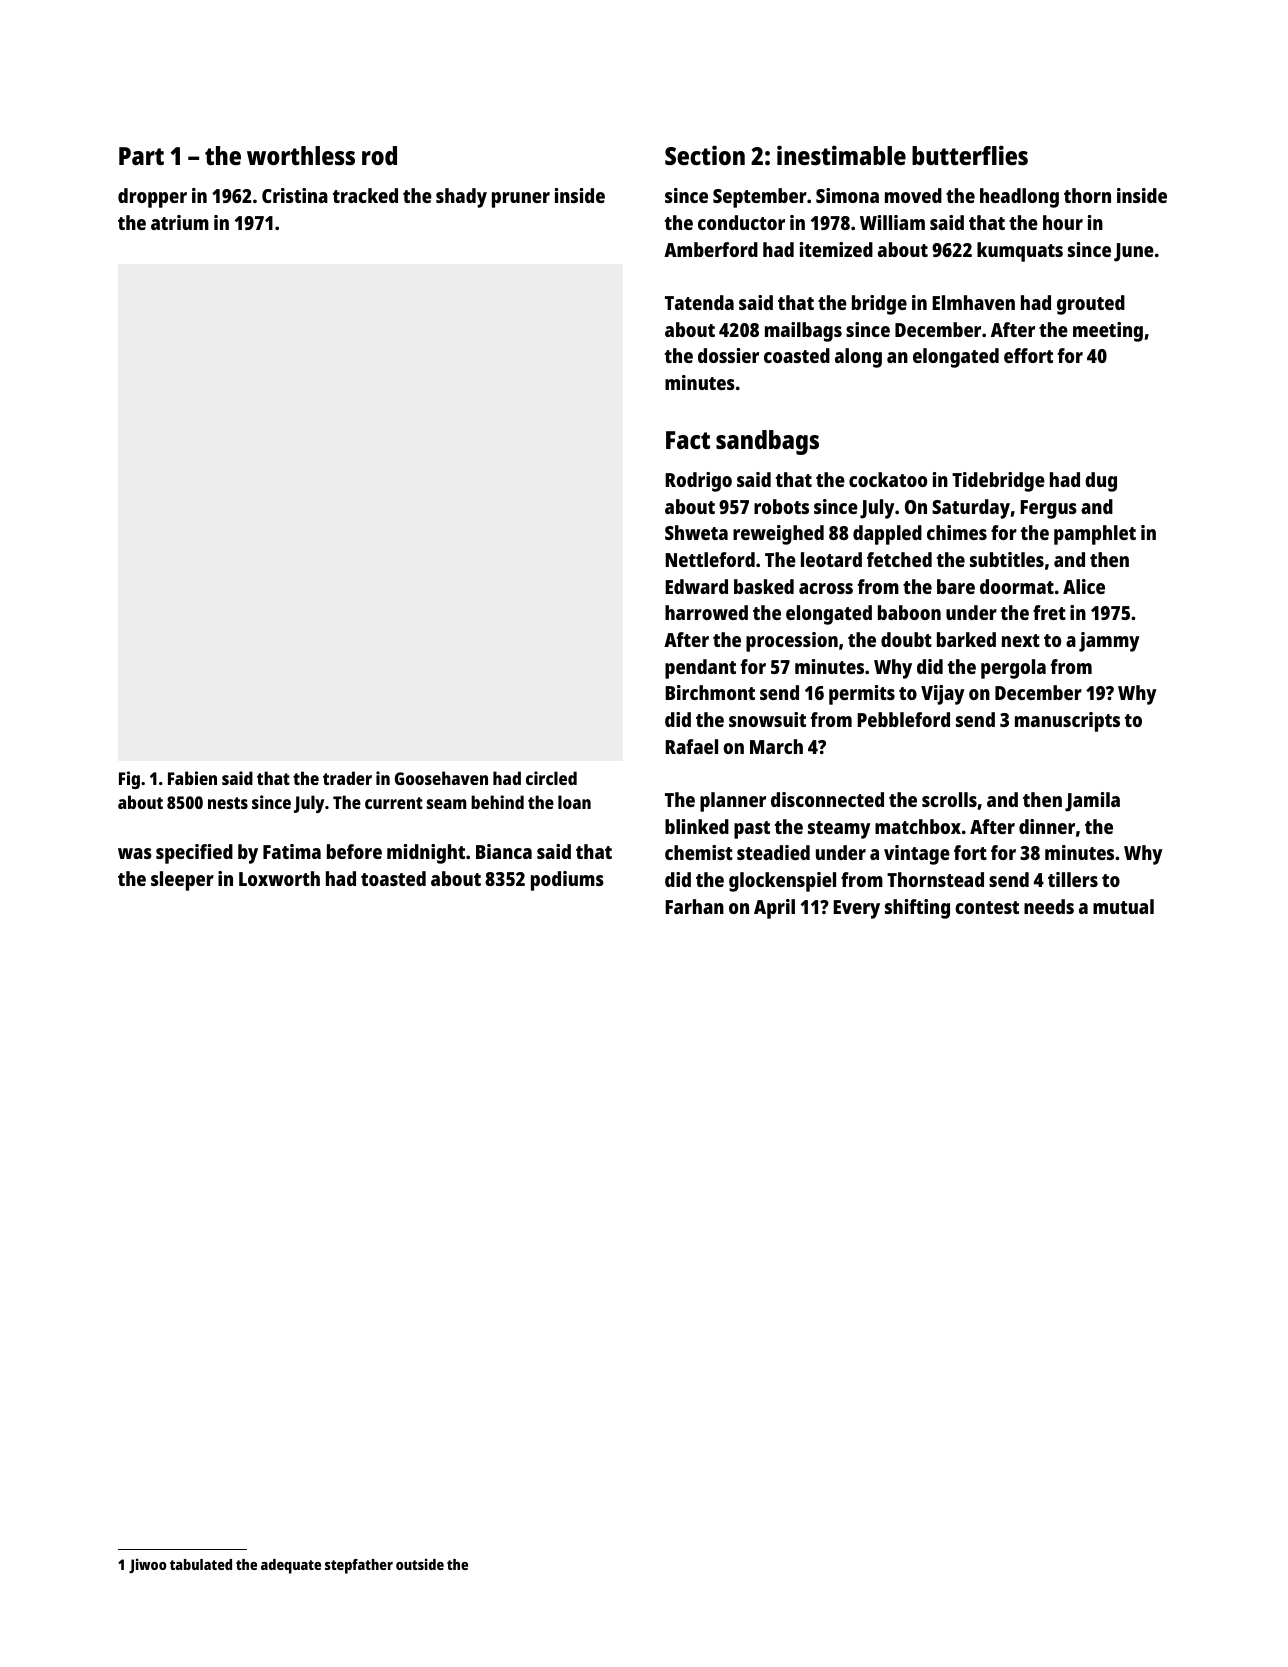  Describe the element at coordinates (504, 851) in the document. I see `Bianca` at that location.
